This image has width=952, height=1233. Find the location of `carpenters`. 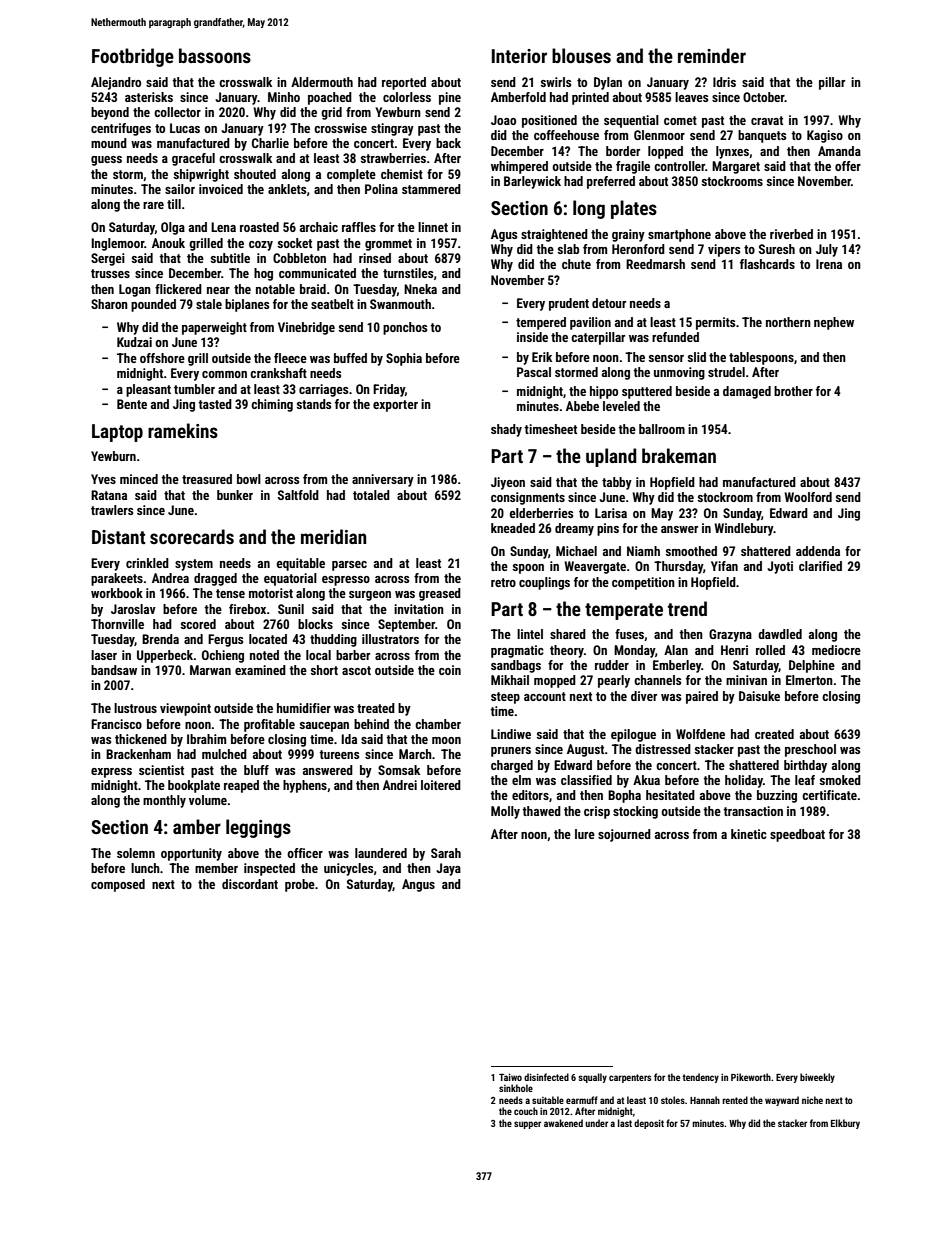

carpenters is located at coordinates (630, 1078).
